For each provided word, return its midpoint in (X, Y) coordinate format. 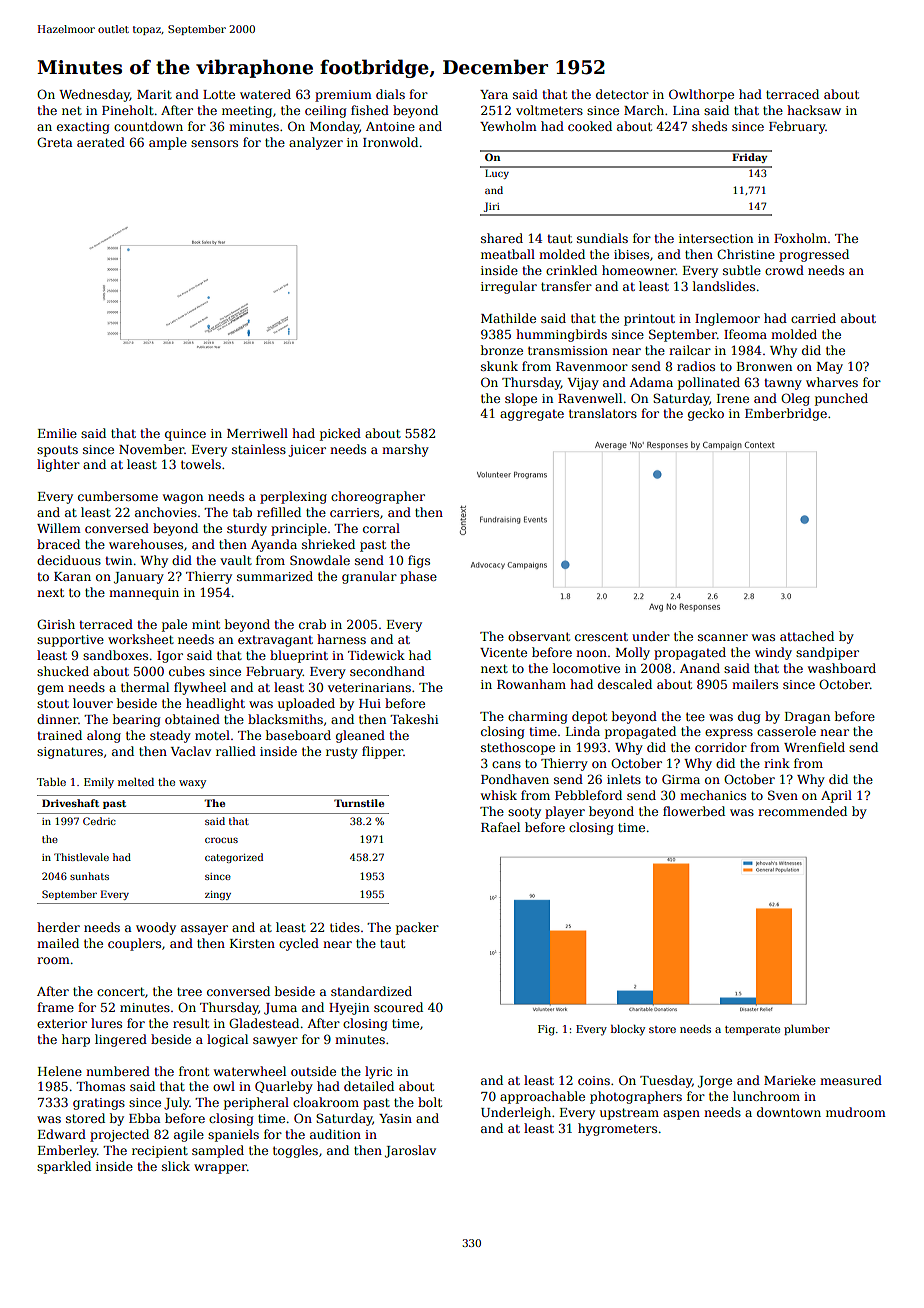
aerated (101, 142)
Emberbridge (786, 414)
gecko (706, 414)
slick (176, 1166)
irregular (509, 287)
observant (539, 636)
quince (185, 435)
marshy (405, 450)
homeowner (639, 270)
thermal (145, 687)
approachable (542, 1097)
